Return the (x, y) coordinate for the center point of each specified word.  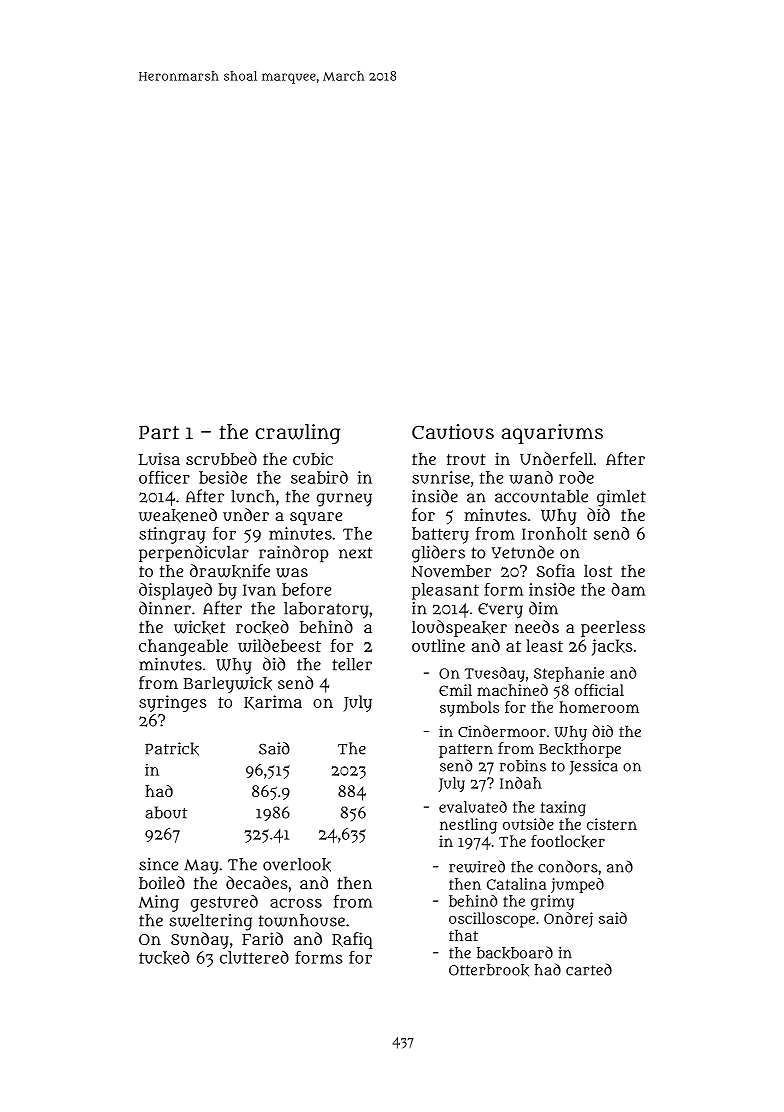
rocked (262, 627)
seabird (319, 477)
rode (576, 477)
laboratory (326, 610)
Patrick (172, 749)
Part (159, 432)
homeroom (599, 707)
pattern (466, 751)
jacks (612, 647)
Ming (158, 903)
